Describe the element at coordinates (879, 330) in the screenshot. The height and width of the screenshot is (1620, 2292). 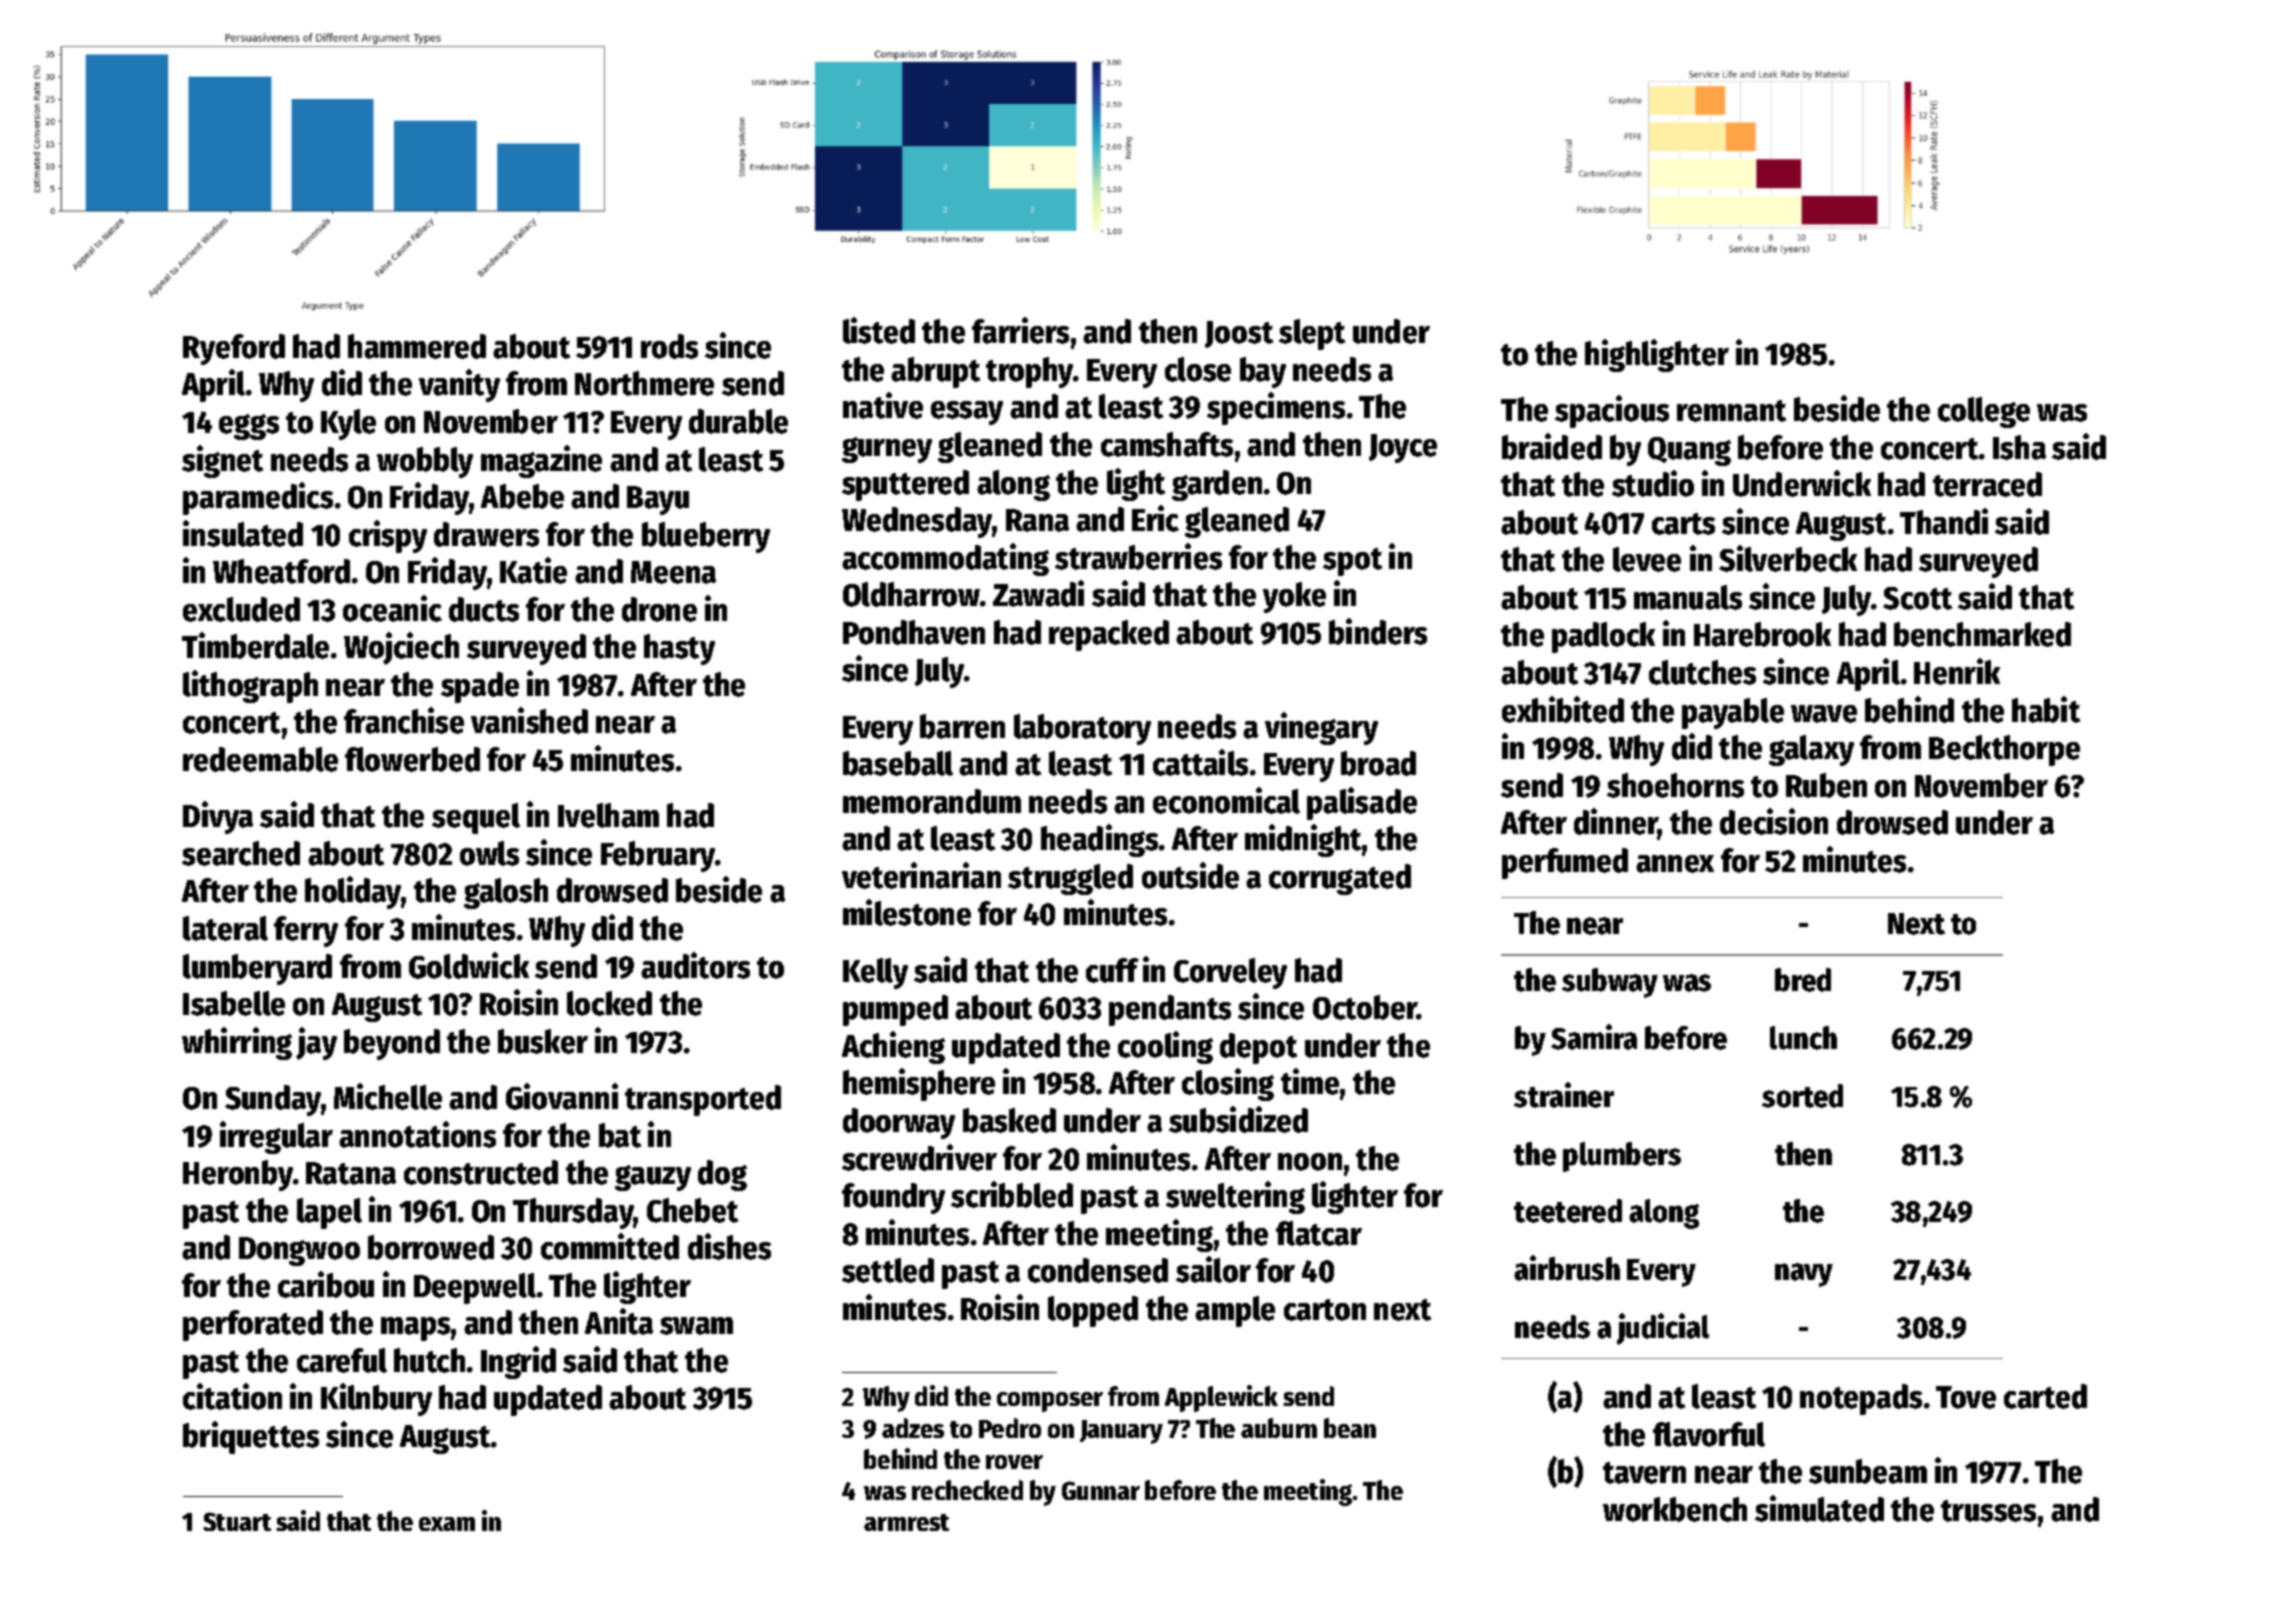
I see `listed` at that location.
